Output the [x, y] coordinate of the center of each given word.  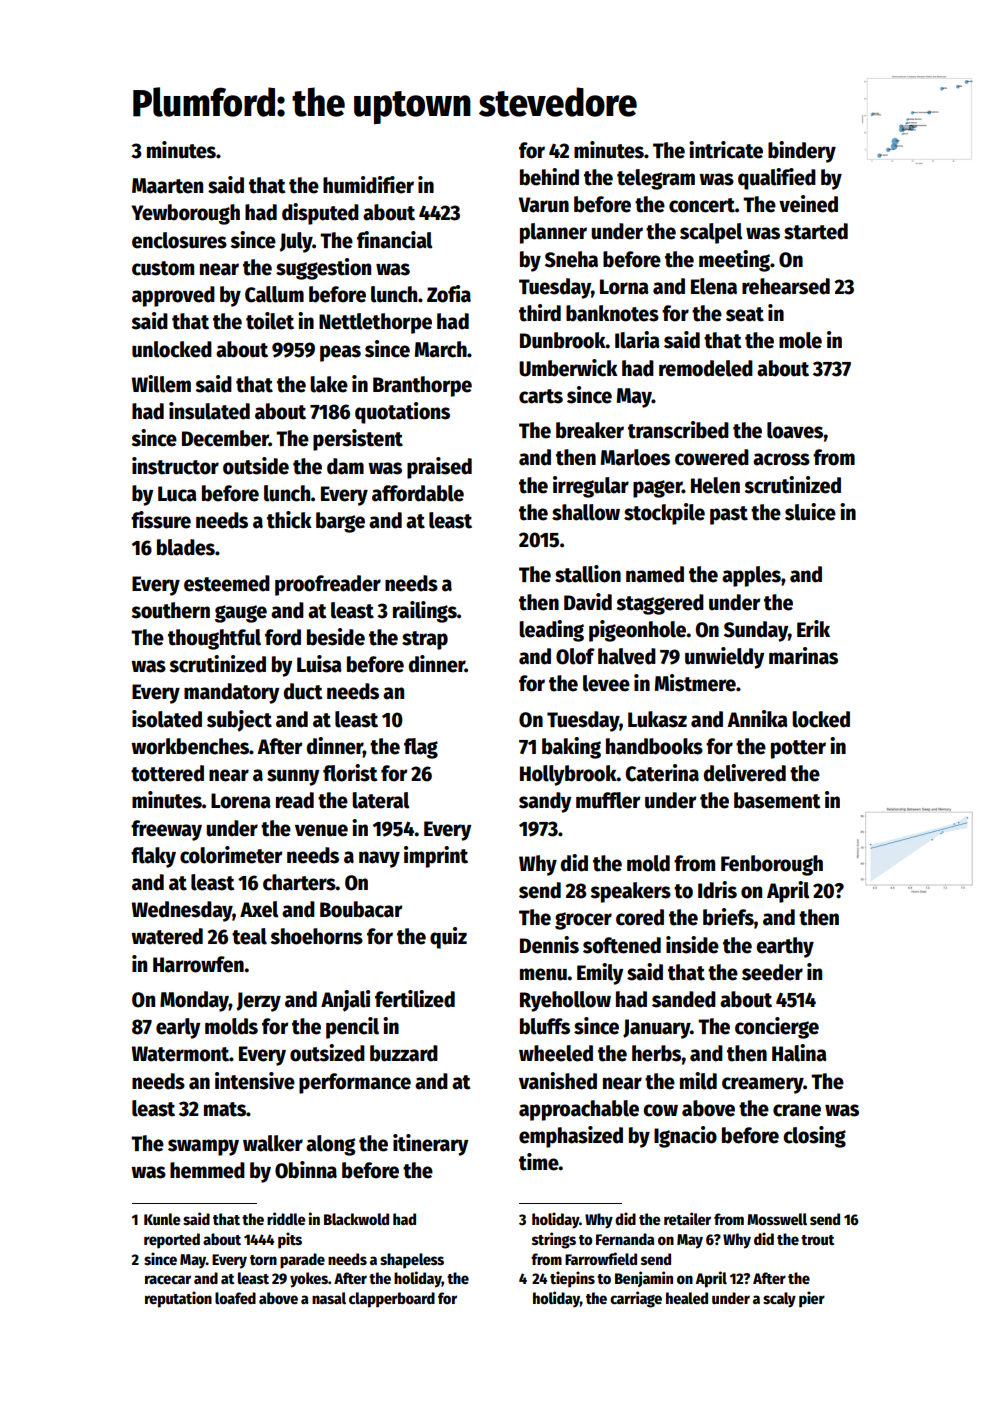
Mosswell [777, 1219]
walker [273, 1143]
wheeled [556, 1053]
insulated [209, 411]
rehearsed [786, 286]
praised [439, 468]
